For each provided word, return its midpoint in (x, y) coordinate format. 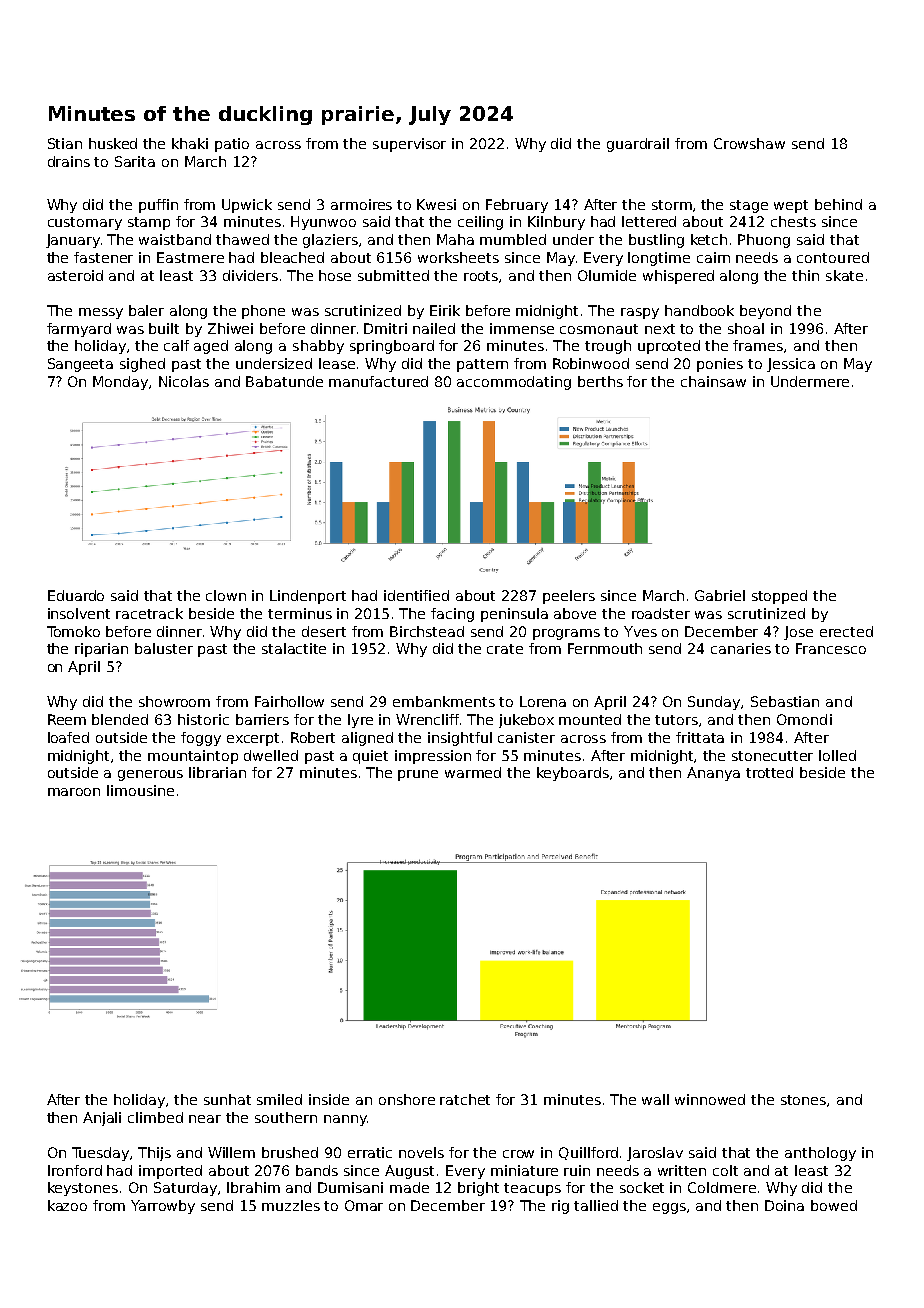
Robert (313, 737)
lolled (837, 755)
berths (600, 381)
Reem (67, 719)
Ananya (713, 774)
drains (69, 161)
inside (329, 1099)
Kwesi (436, 204)
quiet (370, 757)
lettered (649, 221)
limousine (140, 790)
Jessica (791, 365)
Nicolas (184, 381)
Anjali (102, 1119)
